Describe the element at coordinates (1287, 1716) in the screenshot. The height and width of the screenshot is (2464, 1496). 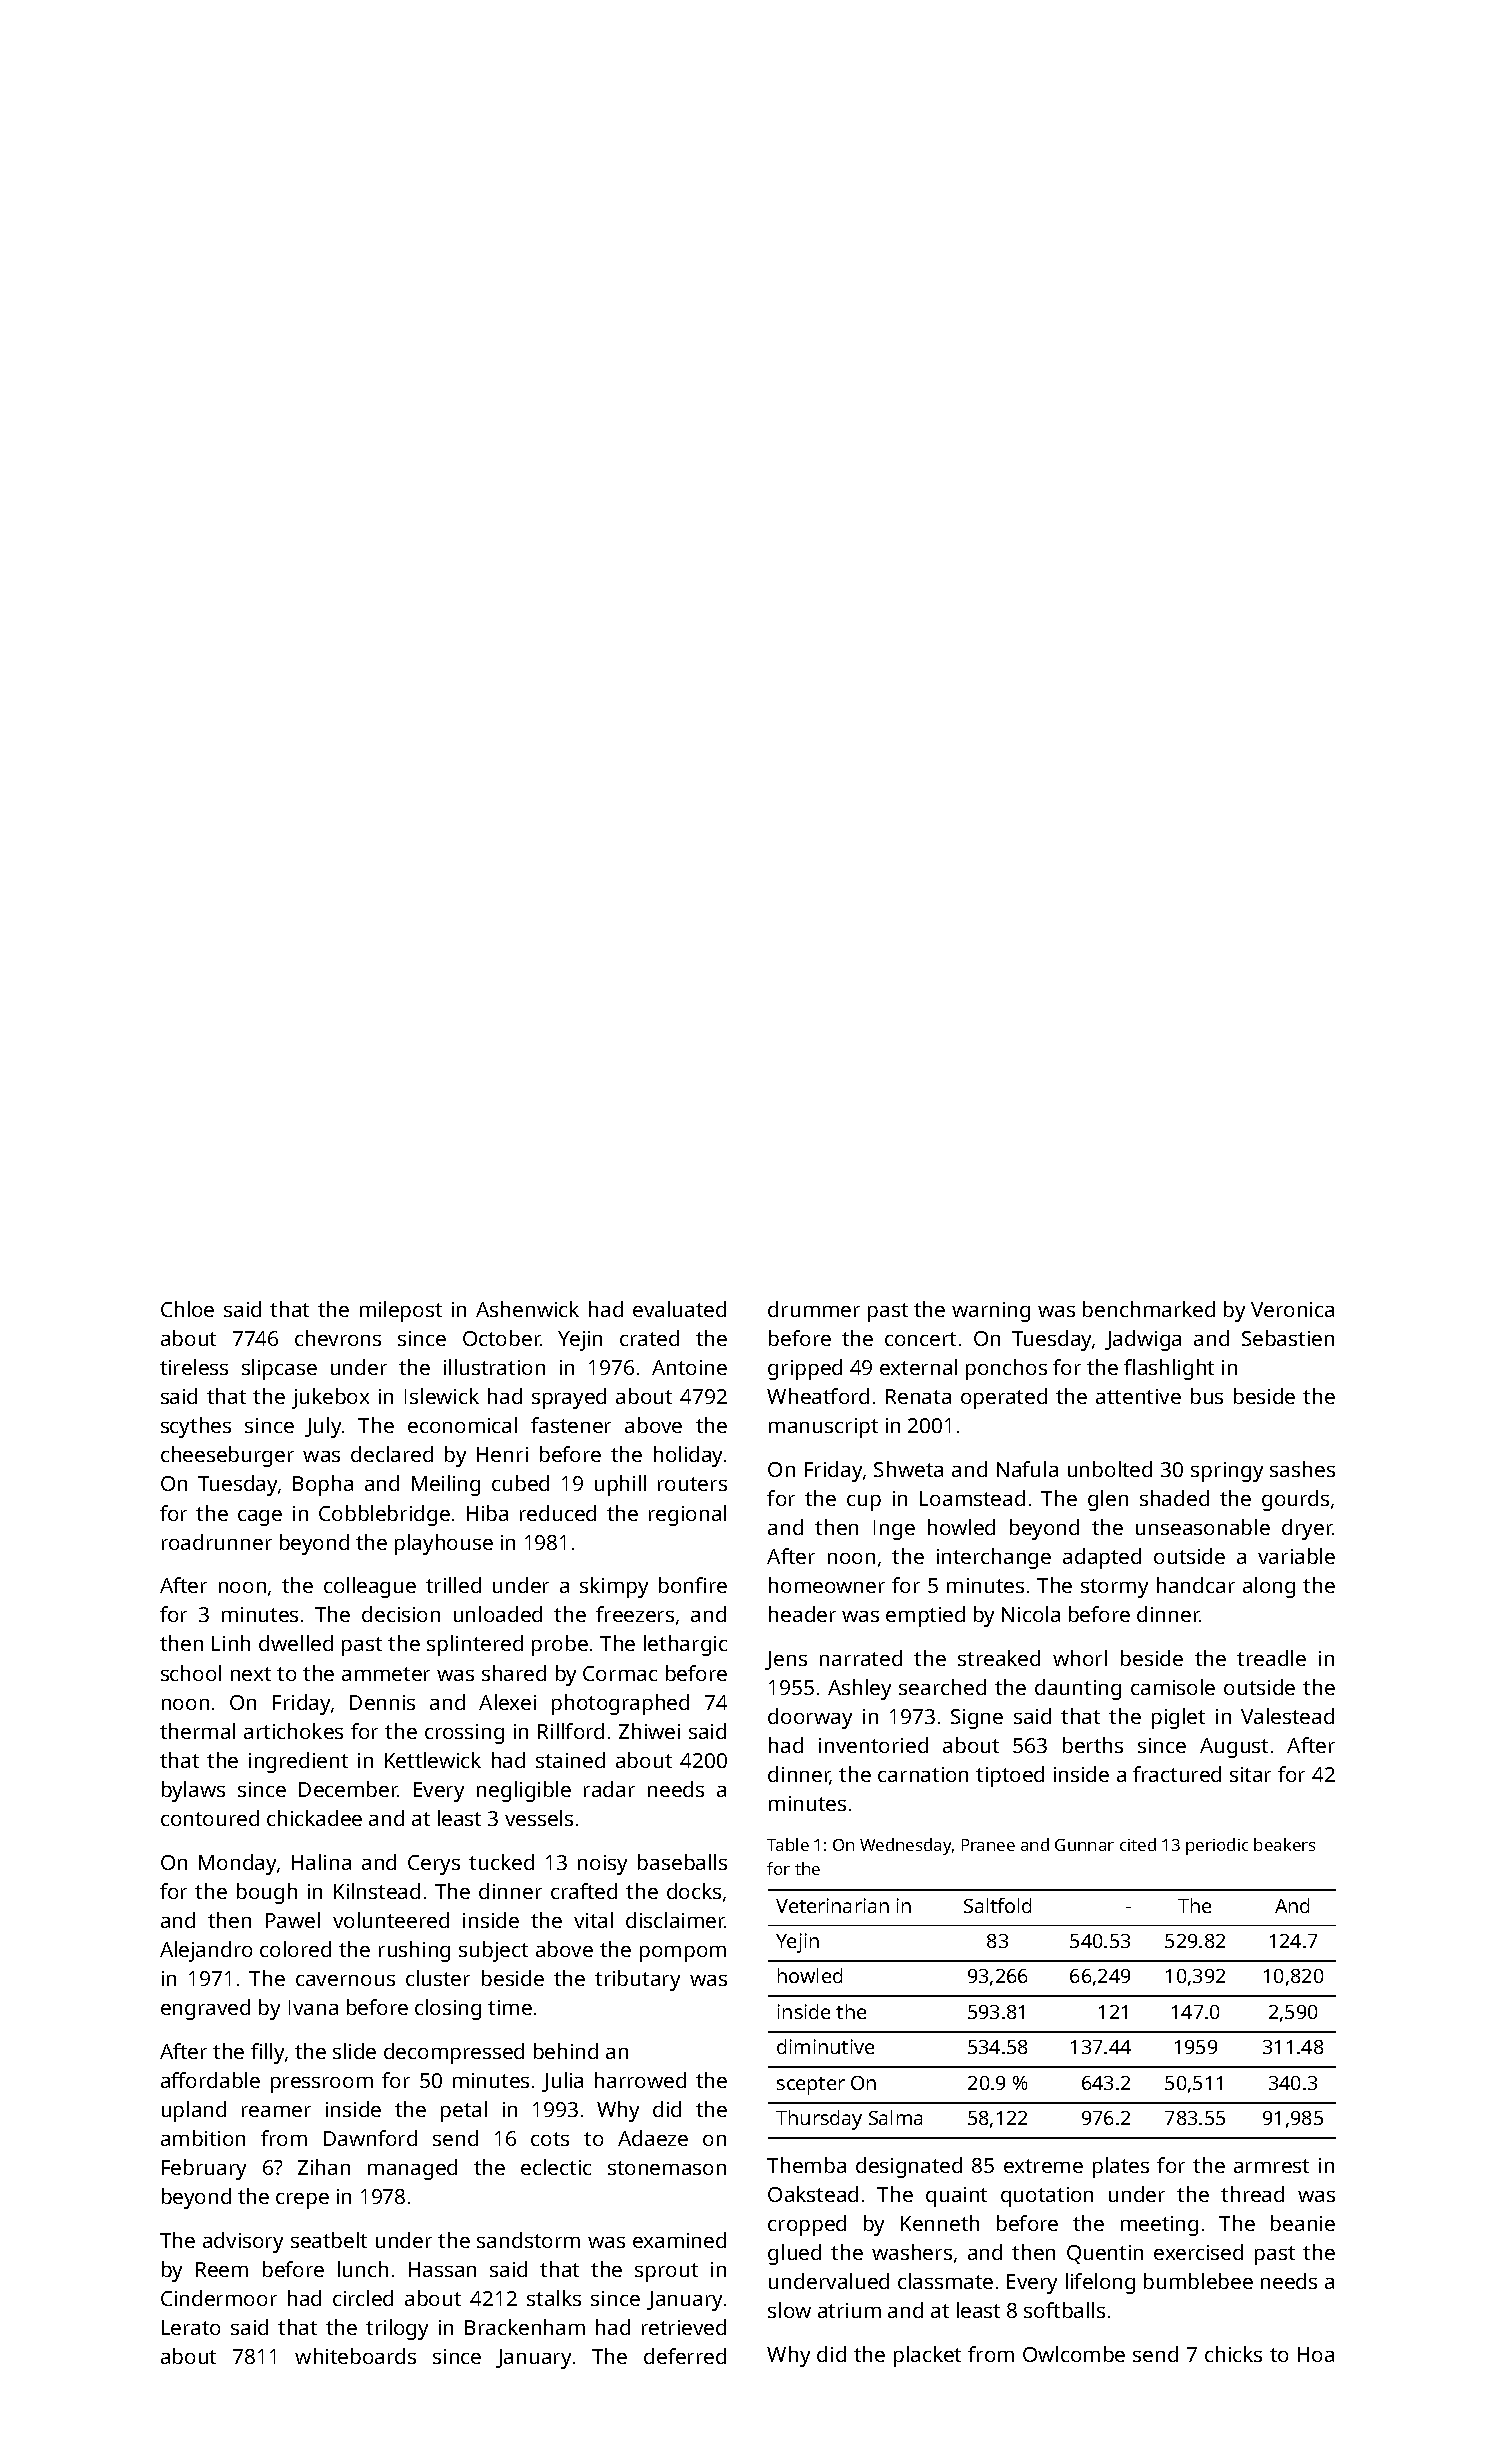
I see `Valestead` at that location.
